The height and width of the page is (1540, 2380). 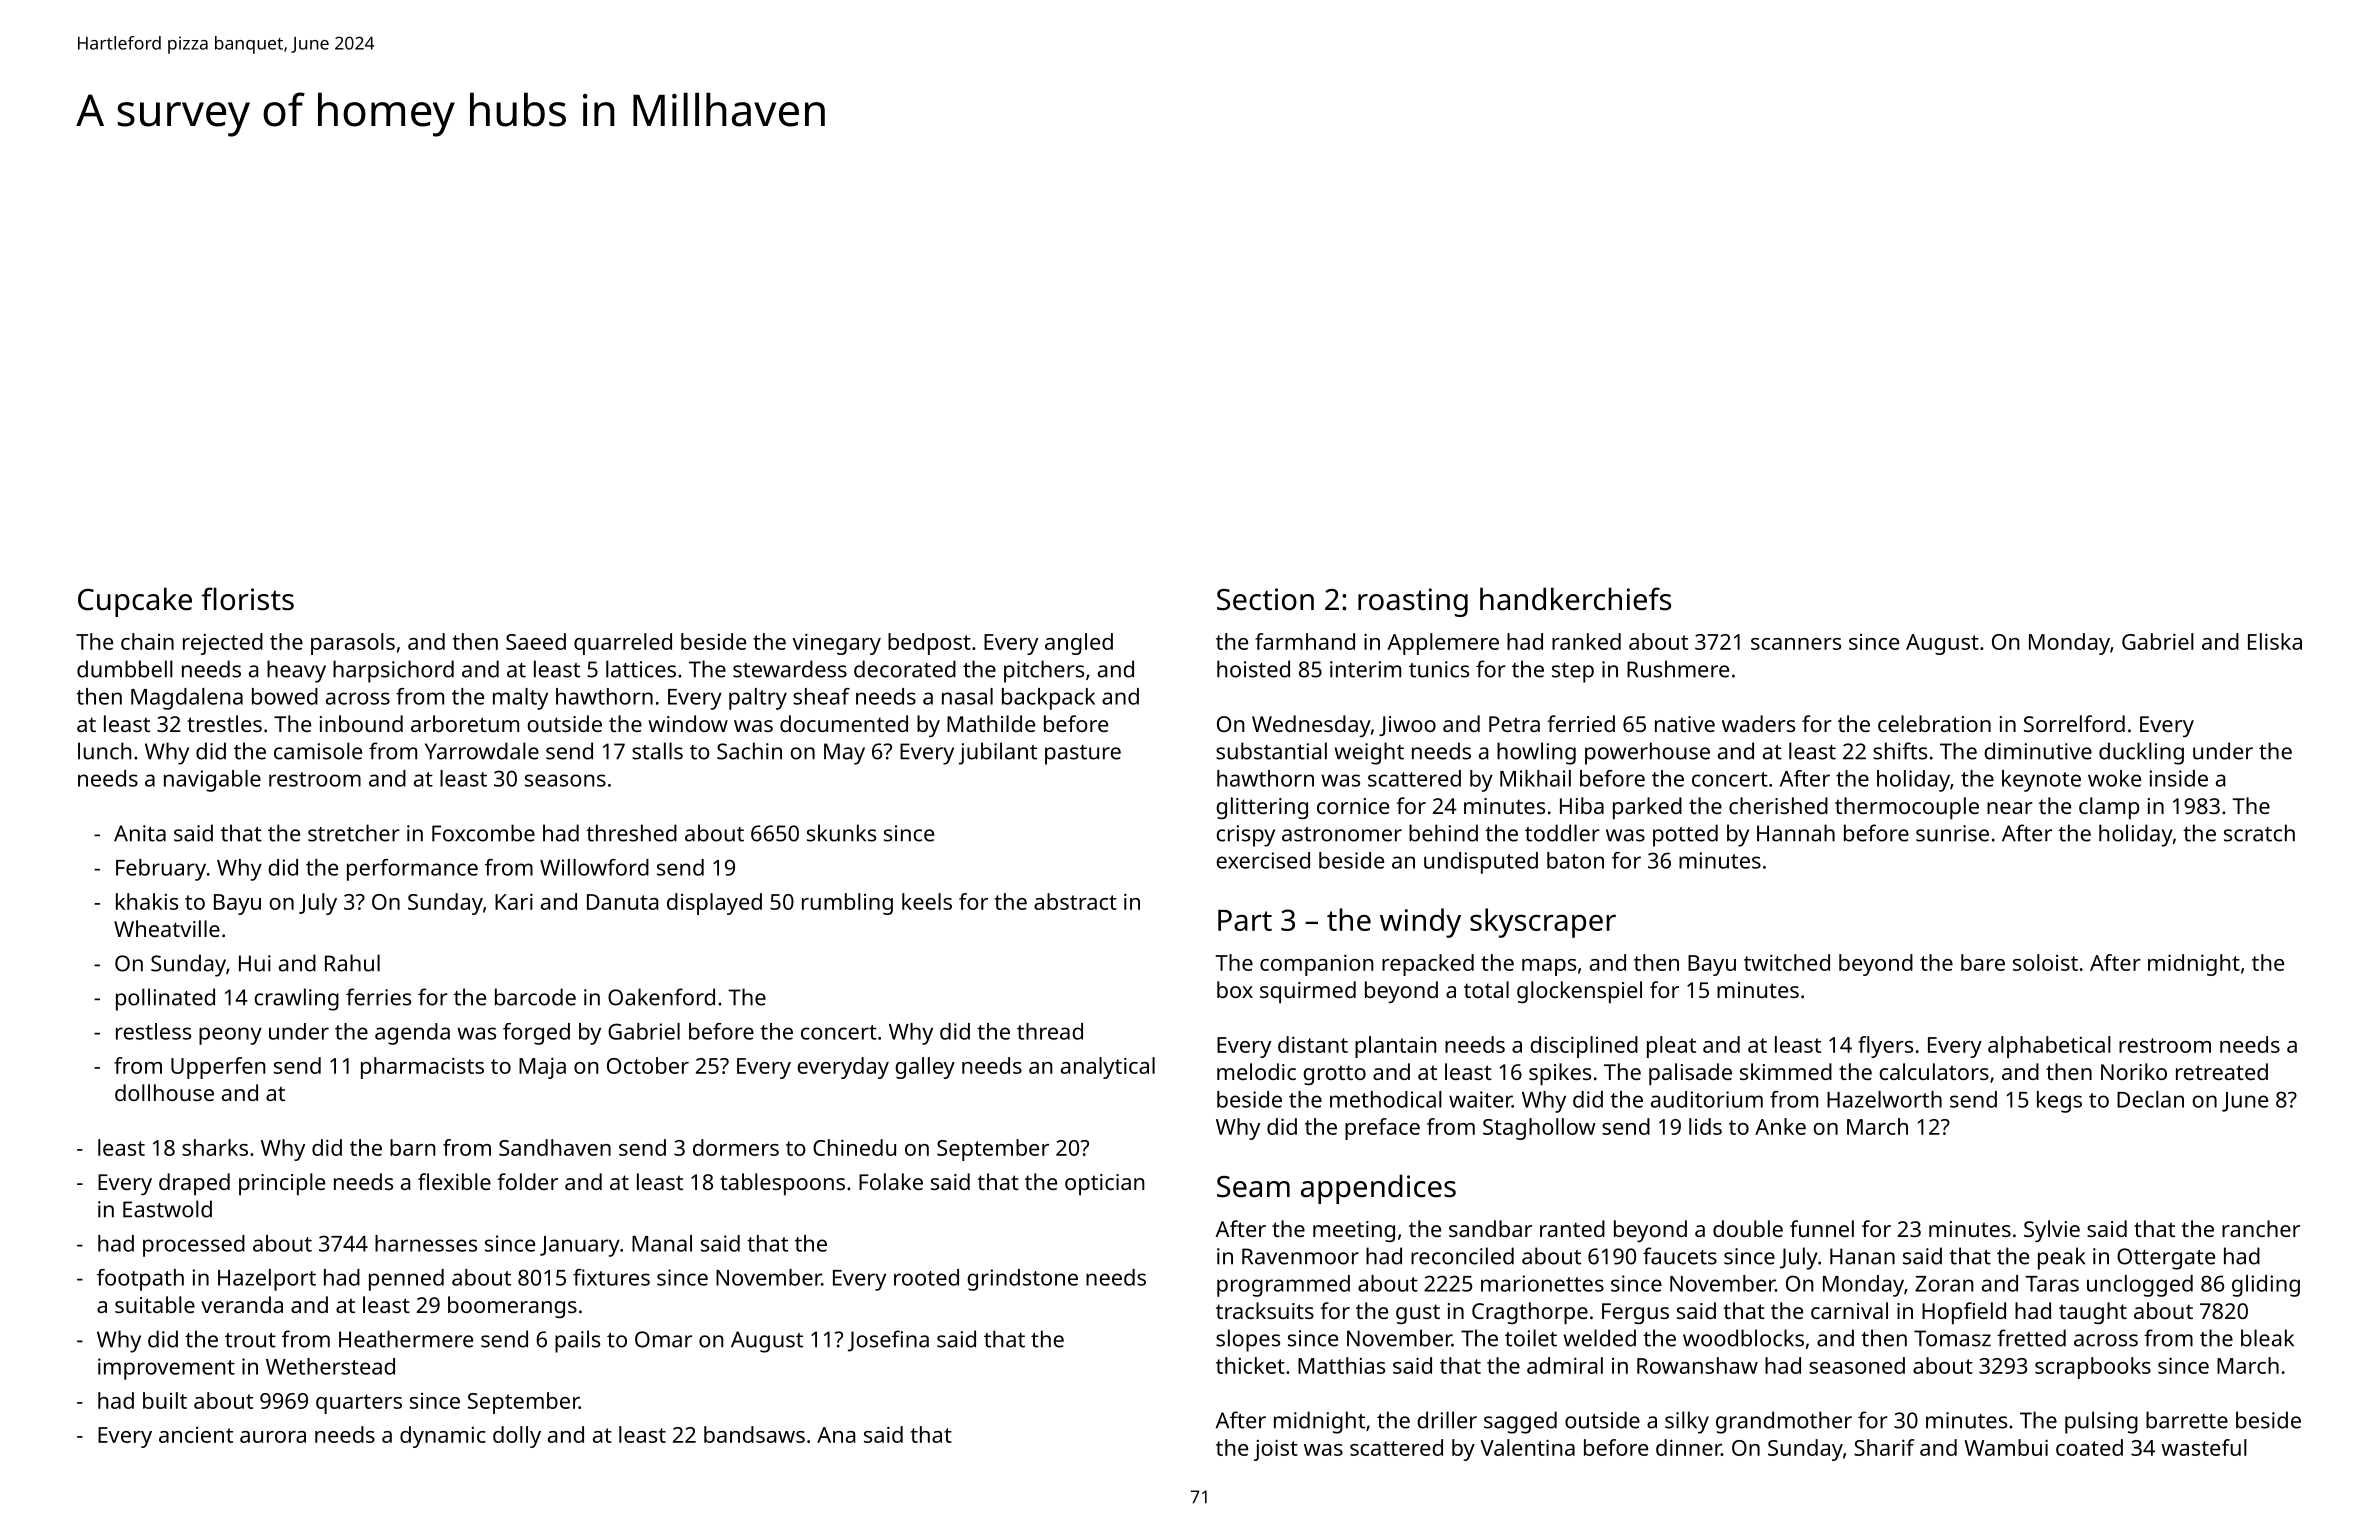 What do you see at coordinates (2204, 1447) in the page?
I see `wasteful` at bounding box center [2204, 1447].
